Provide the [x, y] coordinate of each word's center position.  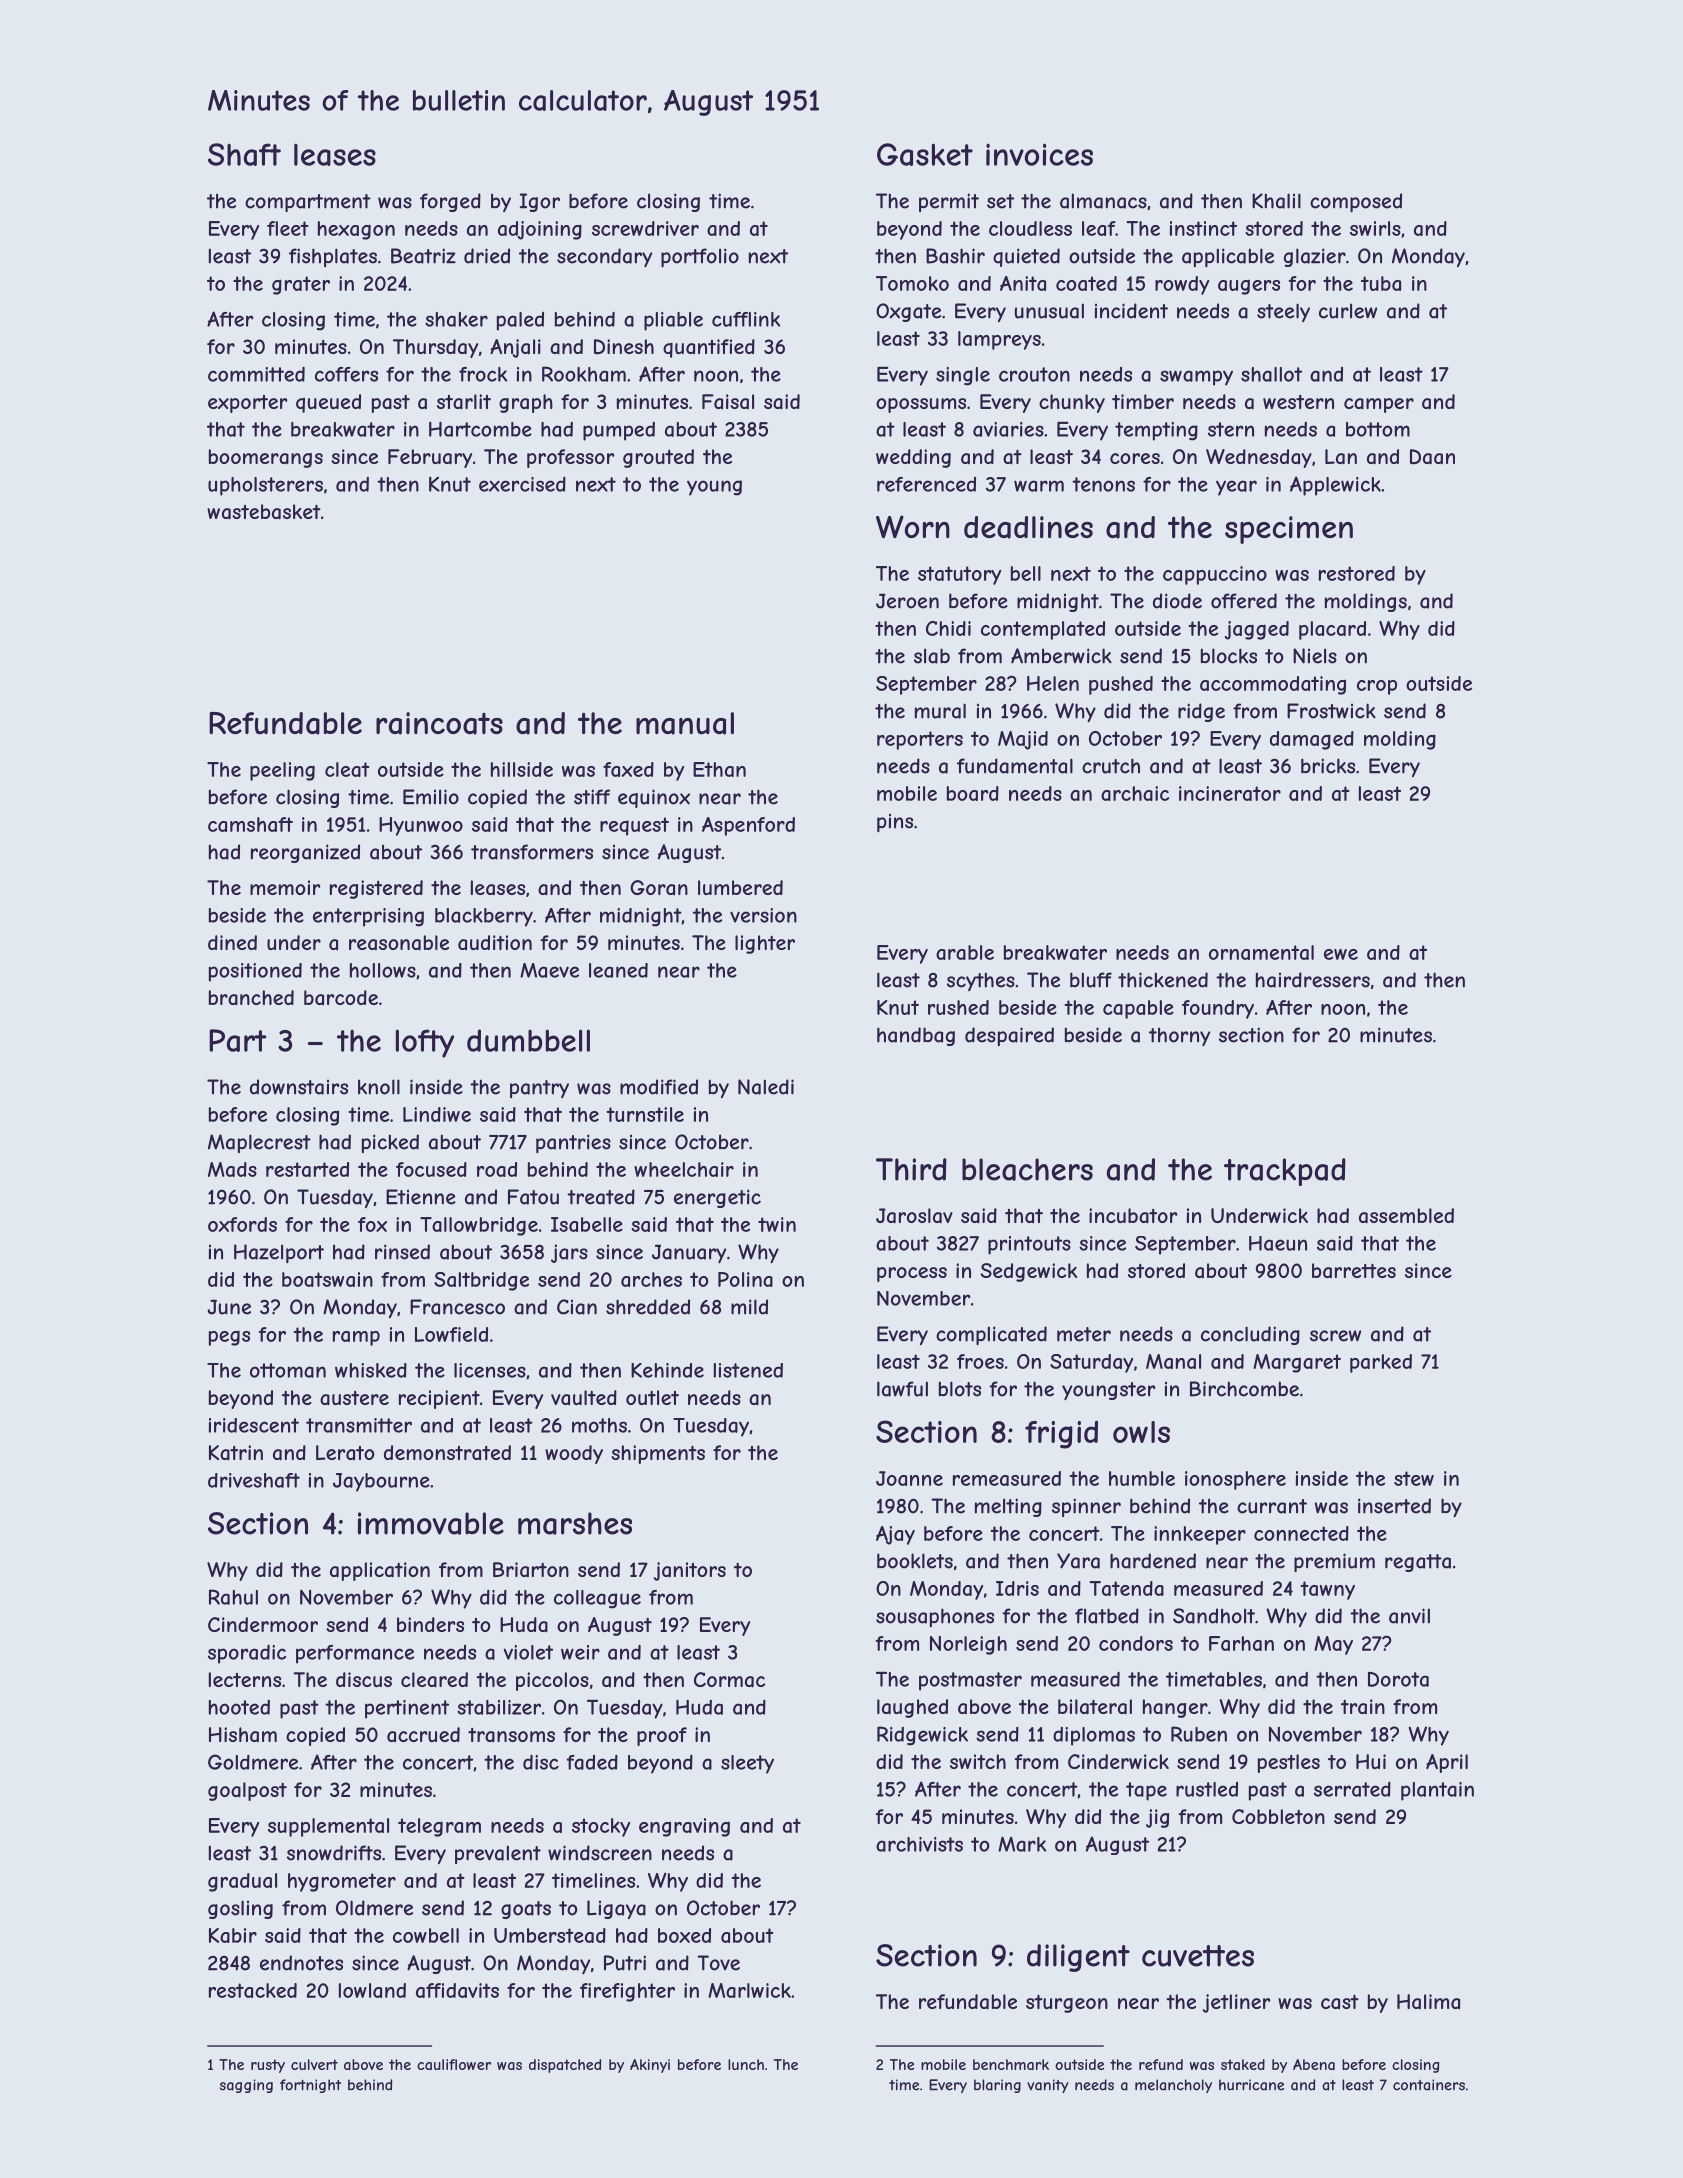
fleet [288, 228]
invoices [1039, 154]
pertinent [407, 1709]
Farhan [1241, 1643]
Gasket [925, 154]
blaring [997, 2086]
